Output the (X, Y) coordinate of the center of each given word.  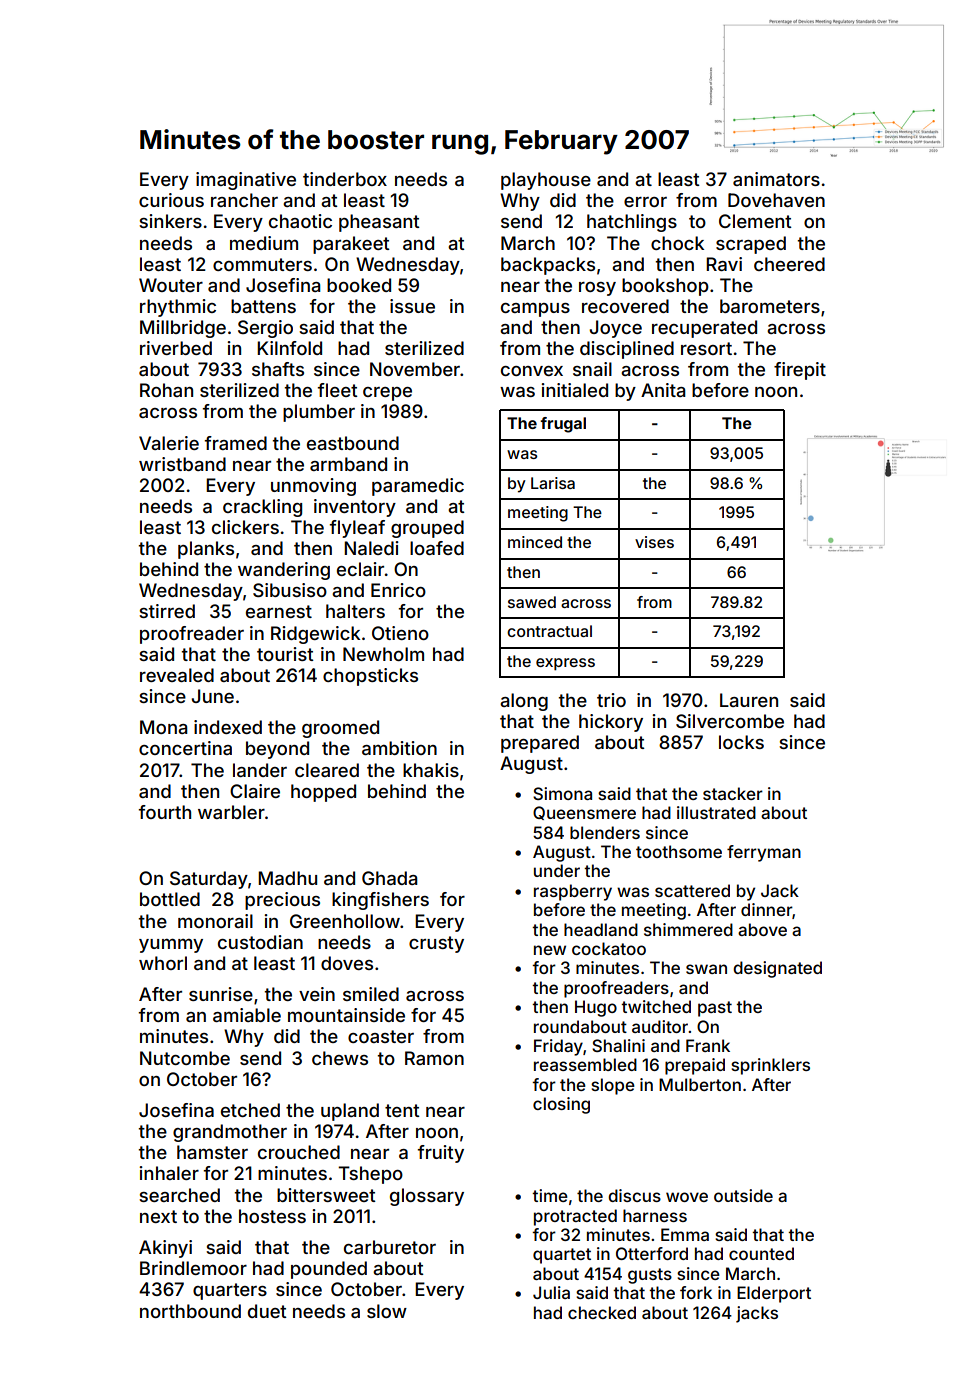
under (557, 870)
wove (687, 1197)
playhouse (546, 181)
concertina (185, 748)
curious (171, 200)
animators (776, 179)
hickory (611, 723)
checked (602, 1312)
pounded (329, 1270)
